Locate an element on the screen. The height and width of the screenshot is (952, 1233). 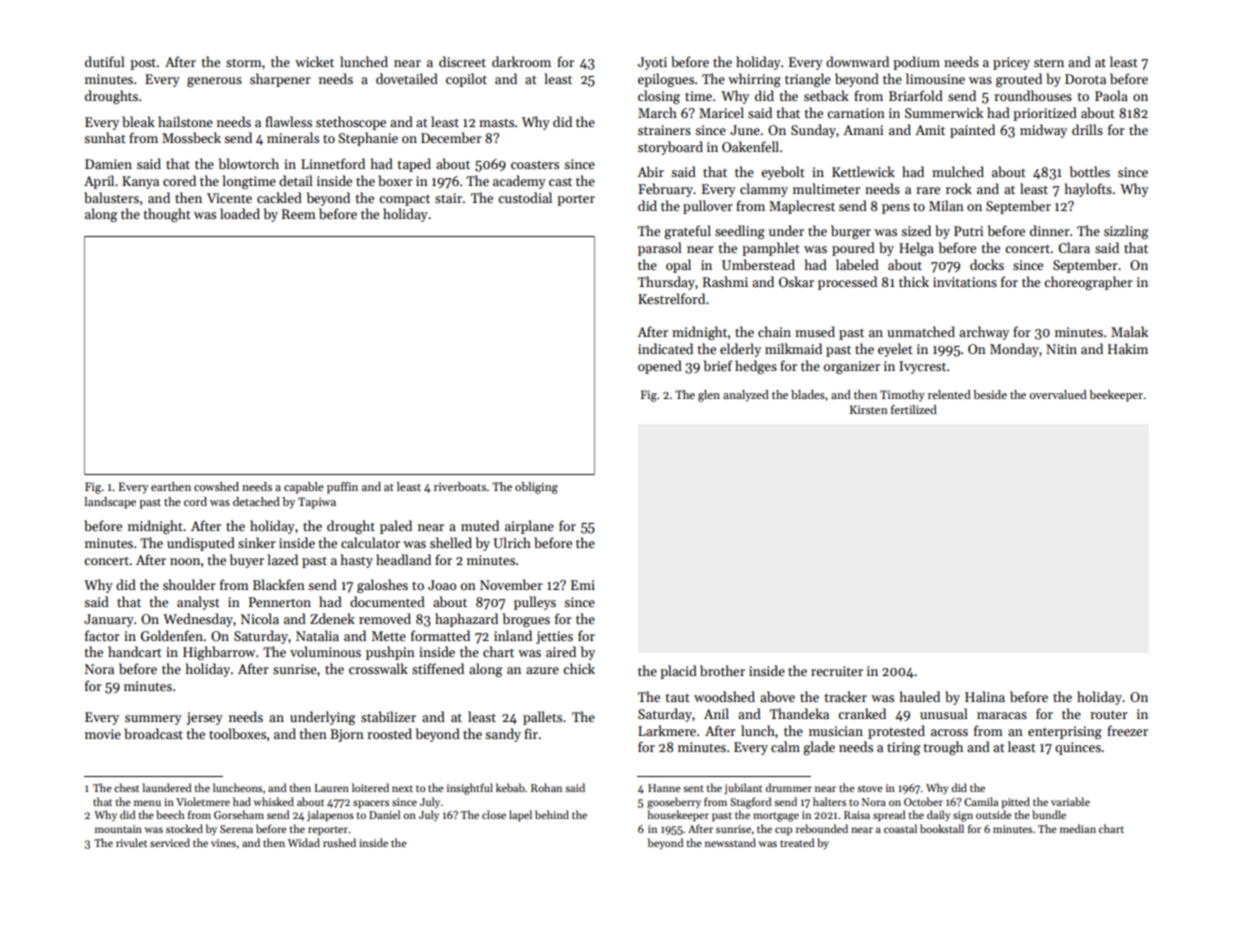
hailstone is located at coordinates (185, 121).
